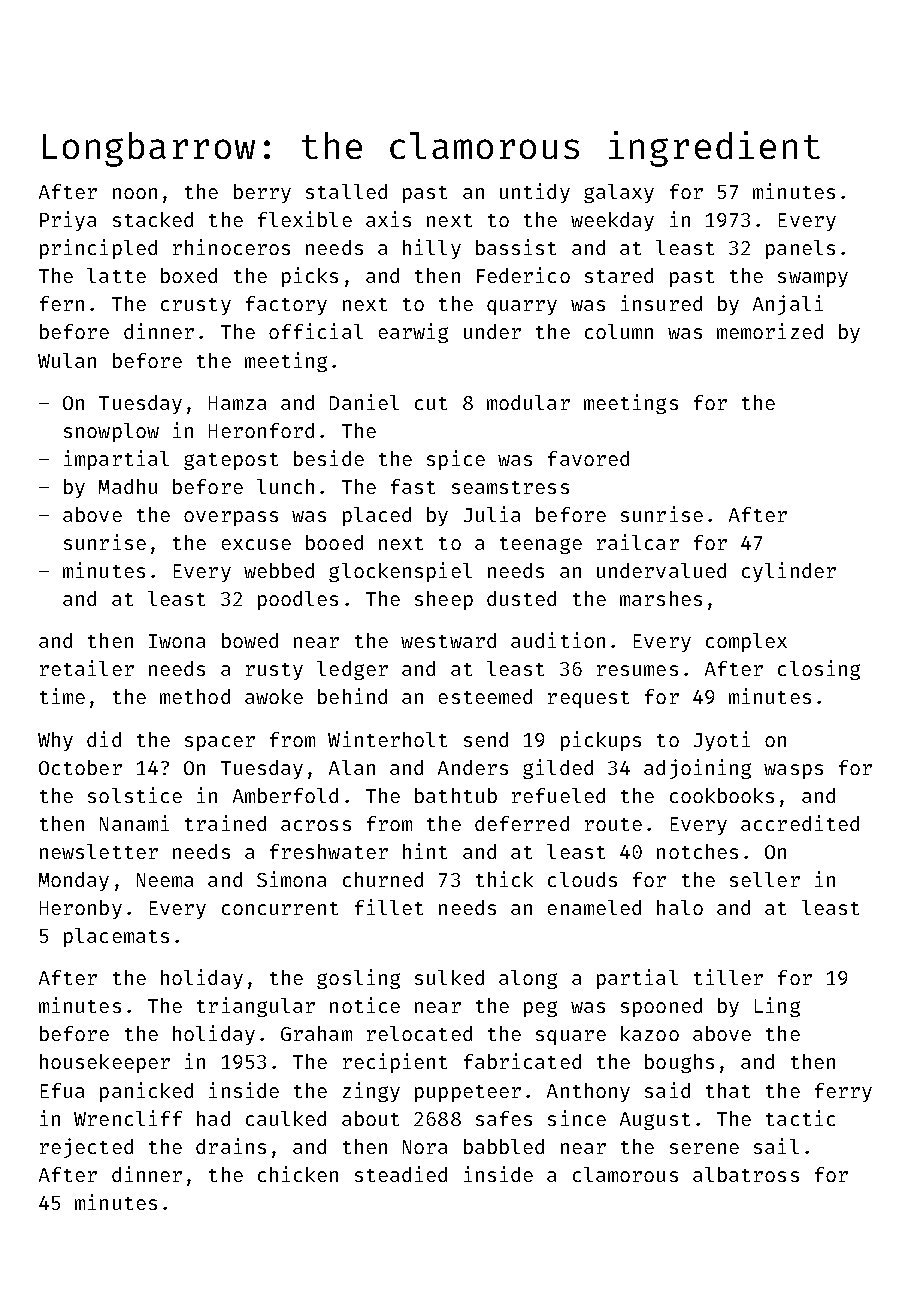 This page has width=924, height=1308. I want to click on closing, so click(819, 670).
